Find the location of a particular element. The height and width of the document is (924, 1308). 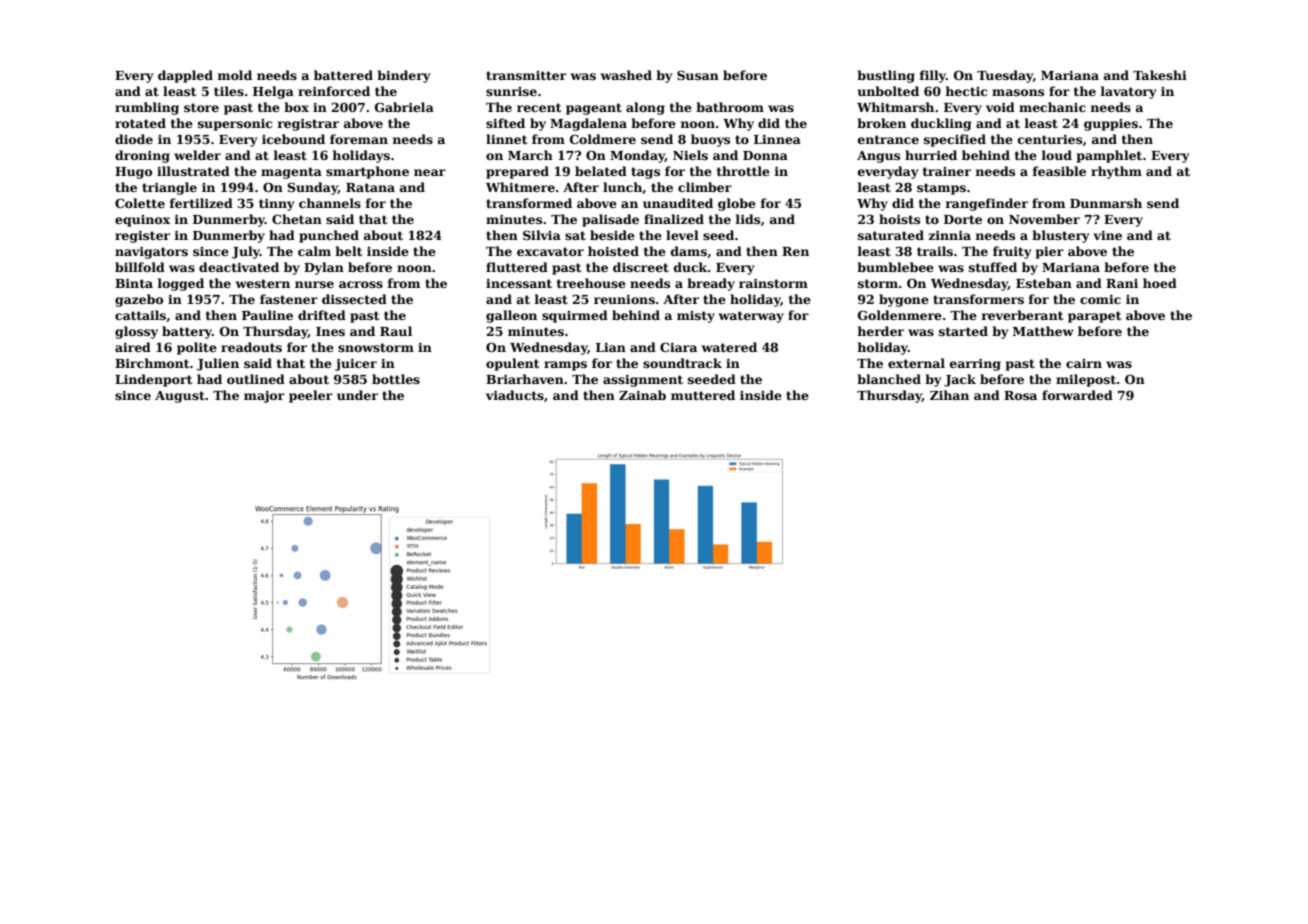

dams is located at coordinates (689, 251).
